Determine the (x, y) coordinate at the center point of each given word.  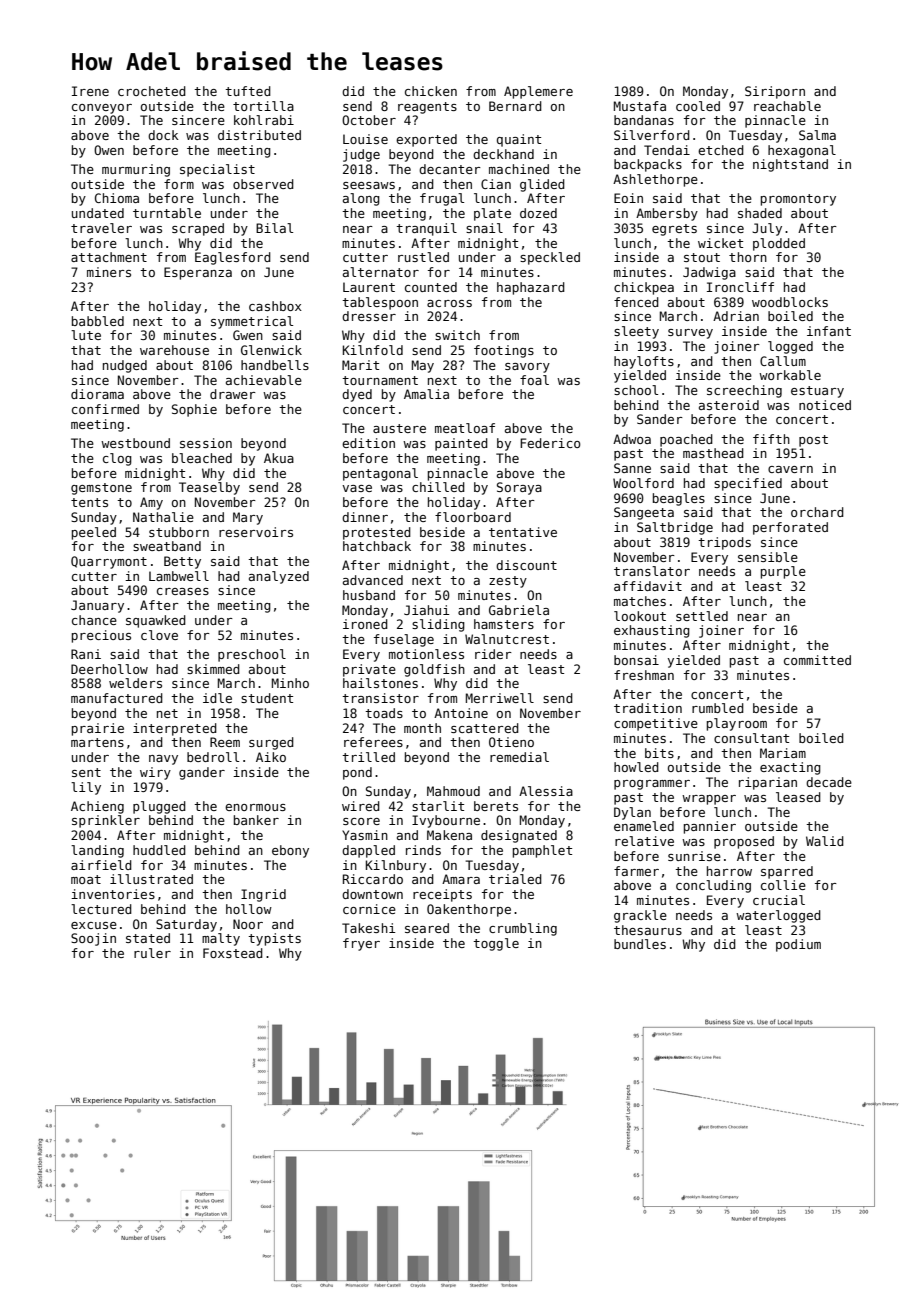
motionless (426, 654)
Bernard (515, 106)
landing (97, 851)
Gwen (248, 335)
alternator (381, 272)
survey (690, 334)
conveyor (102, 109)
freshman (644, 675)
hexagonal (802, 151)
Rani (86, 654)
